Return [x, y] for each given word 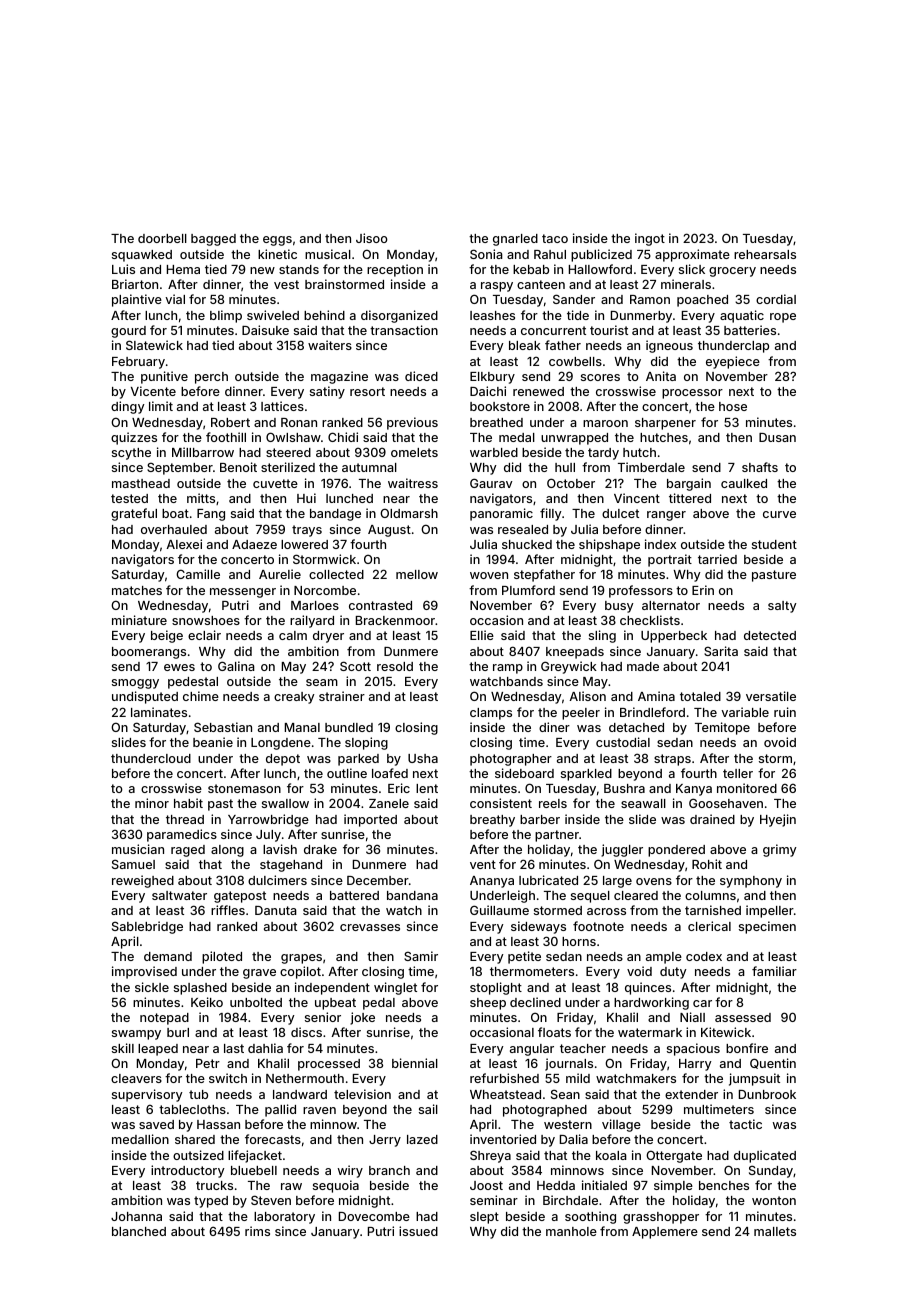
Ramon [650, 299]
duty [673, 973]
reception [395, 270]
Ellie [482, 635]
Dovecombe [374, 1216]
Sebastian [223, 727]
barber [540, 819]
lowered [304, 544]
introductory [188, 1171]
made [643, 666]
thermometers [532, 971]
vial [175, 299]
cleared [636, 895]
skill [123, 1048]
